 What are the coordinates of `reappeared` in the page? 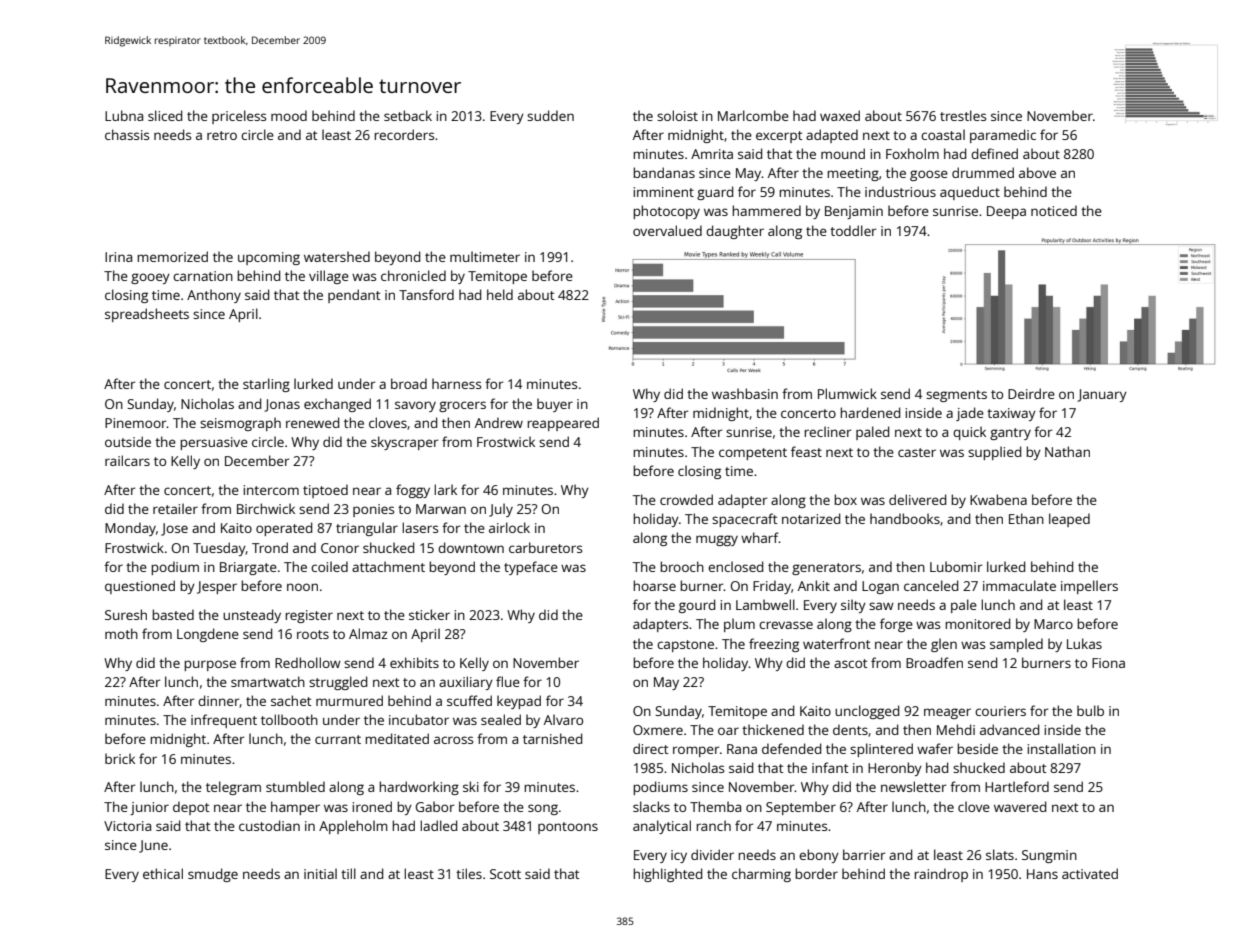 It's located at (563, 424).
